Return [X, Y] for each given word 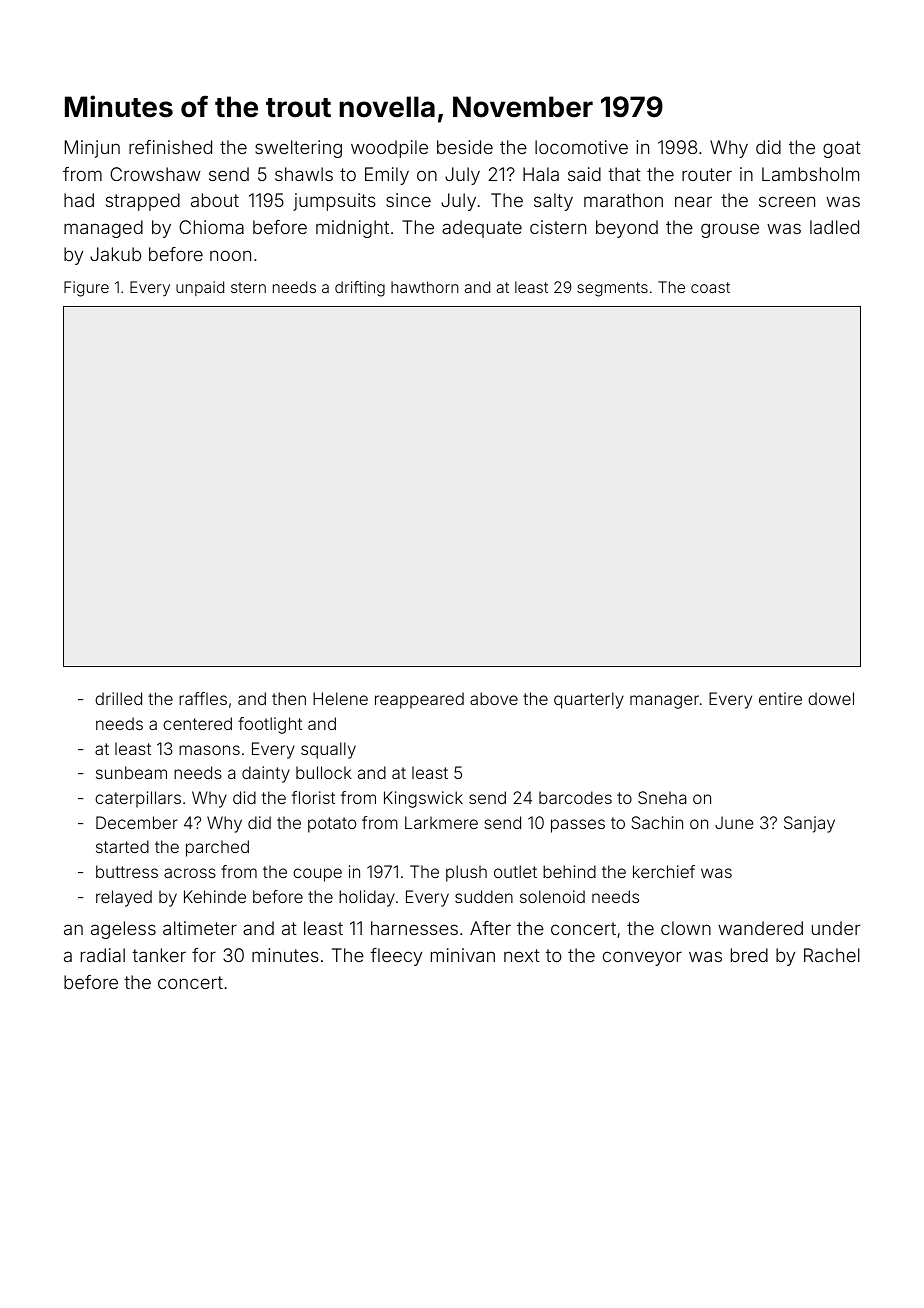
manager [664, 702]
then [289, 698]
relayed [124, 898]
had [79, 200]
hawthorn [425, 287]
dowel [831, 698]
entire [780, 698]
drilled [118, 698]
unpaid [200, 288]
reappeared [419, 700]
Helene [340, 698]
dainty [266, 774]
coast [710, 287]
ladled [834, 227]
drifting [360, 289]
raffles [203, 698]
